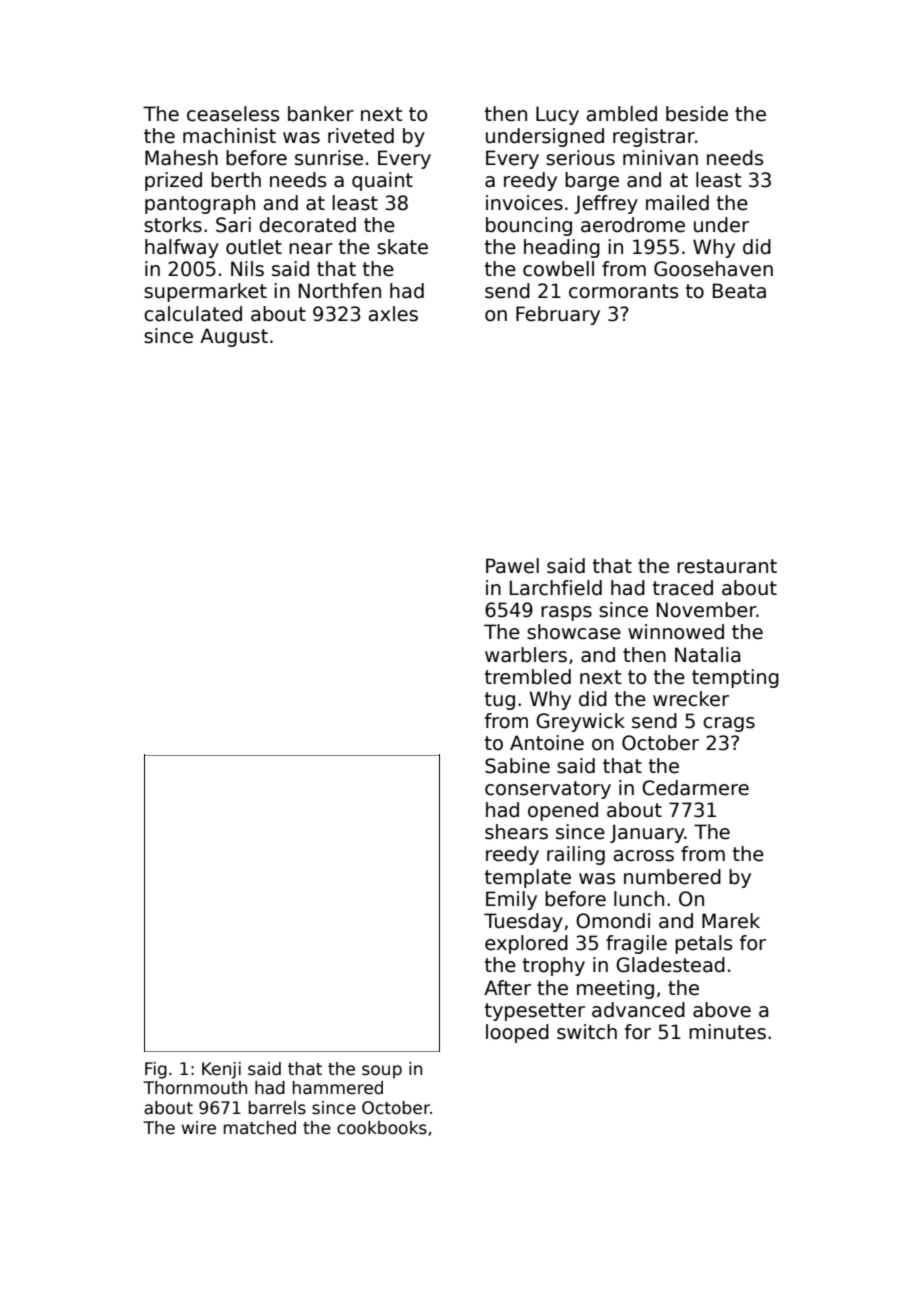 The height and width of the page is (1314, 924). Describe the element at coordinates (580, 158) in the page. I see `serious` at that location.
